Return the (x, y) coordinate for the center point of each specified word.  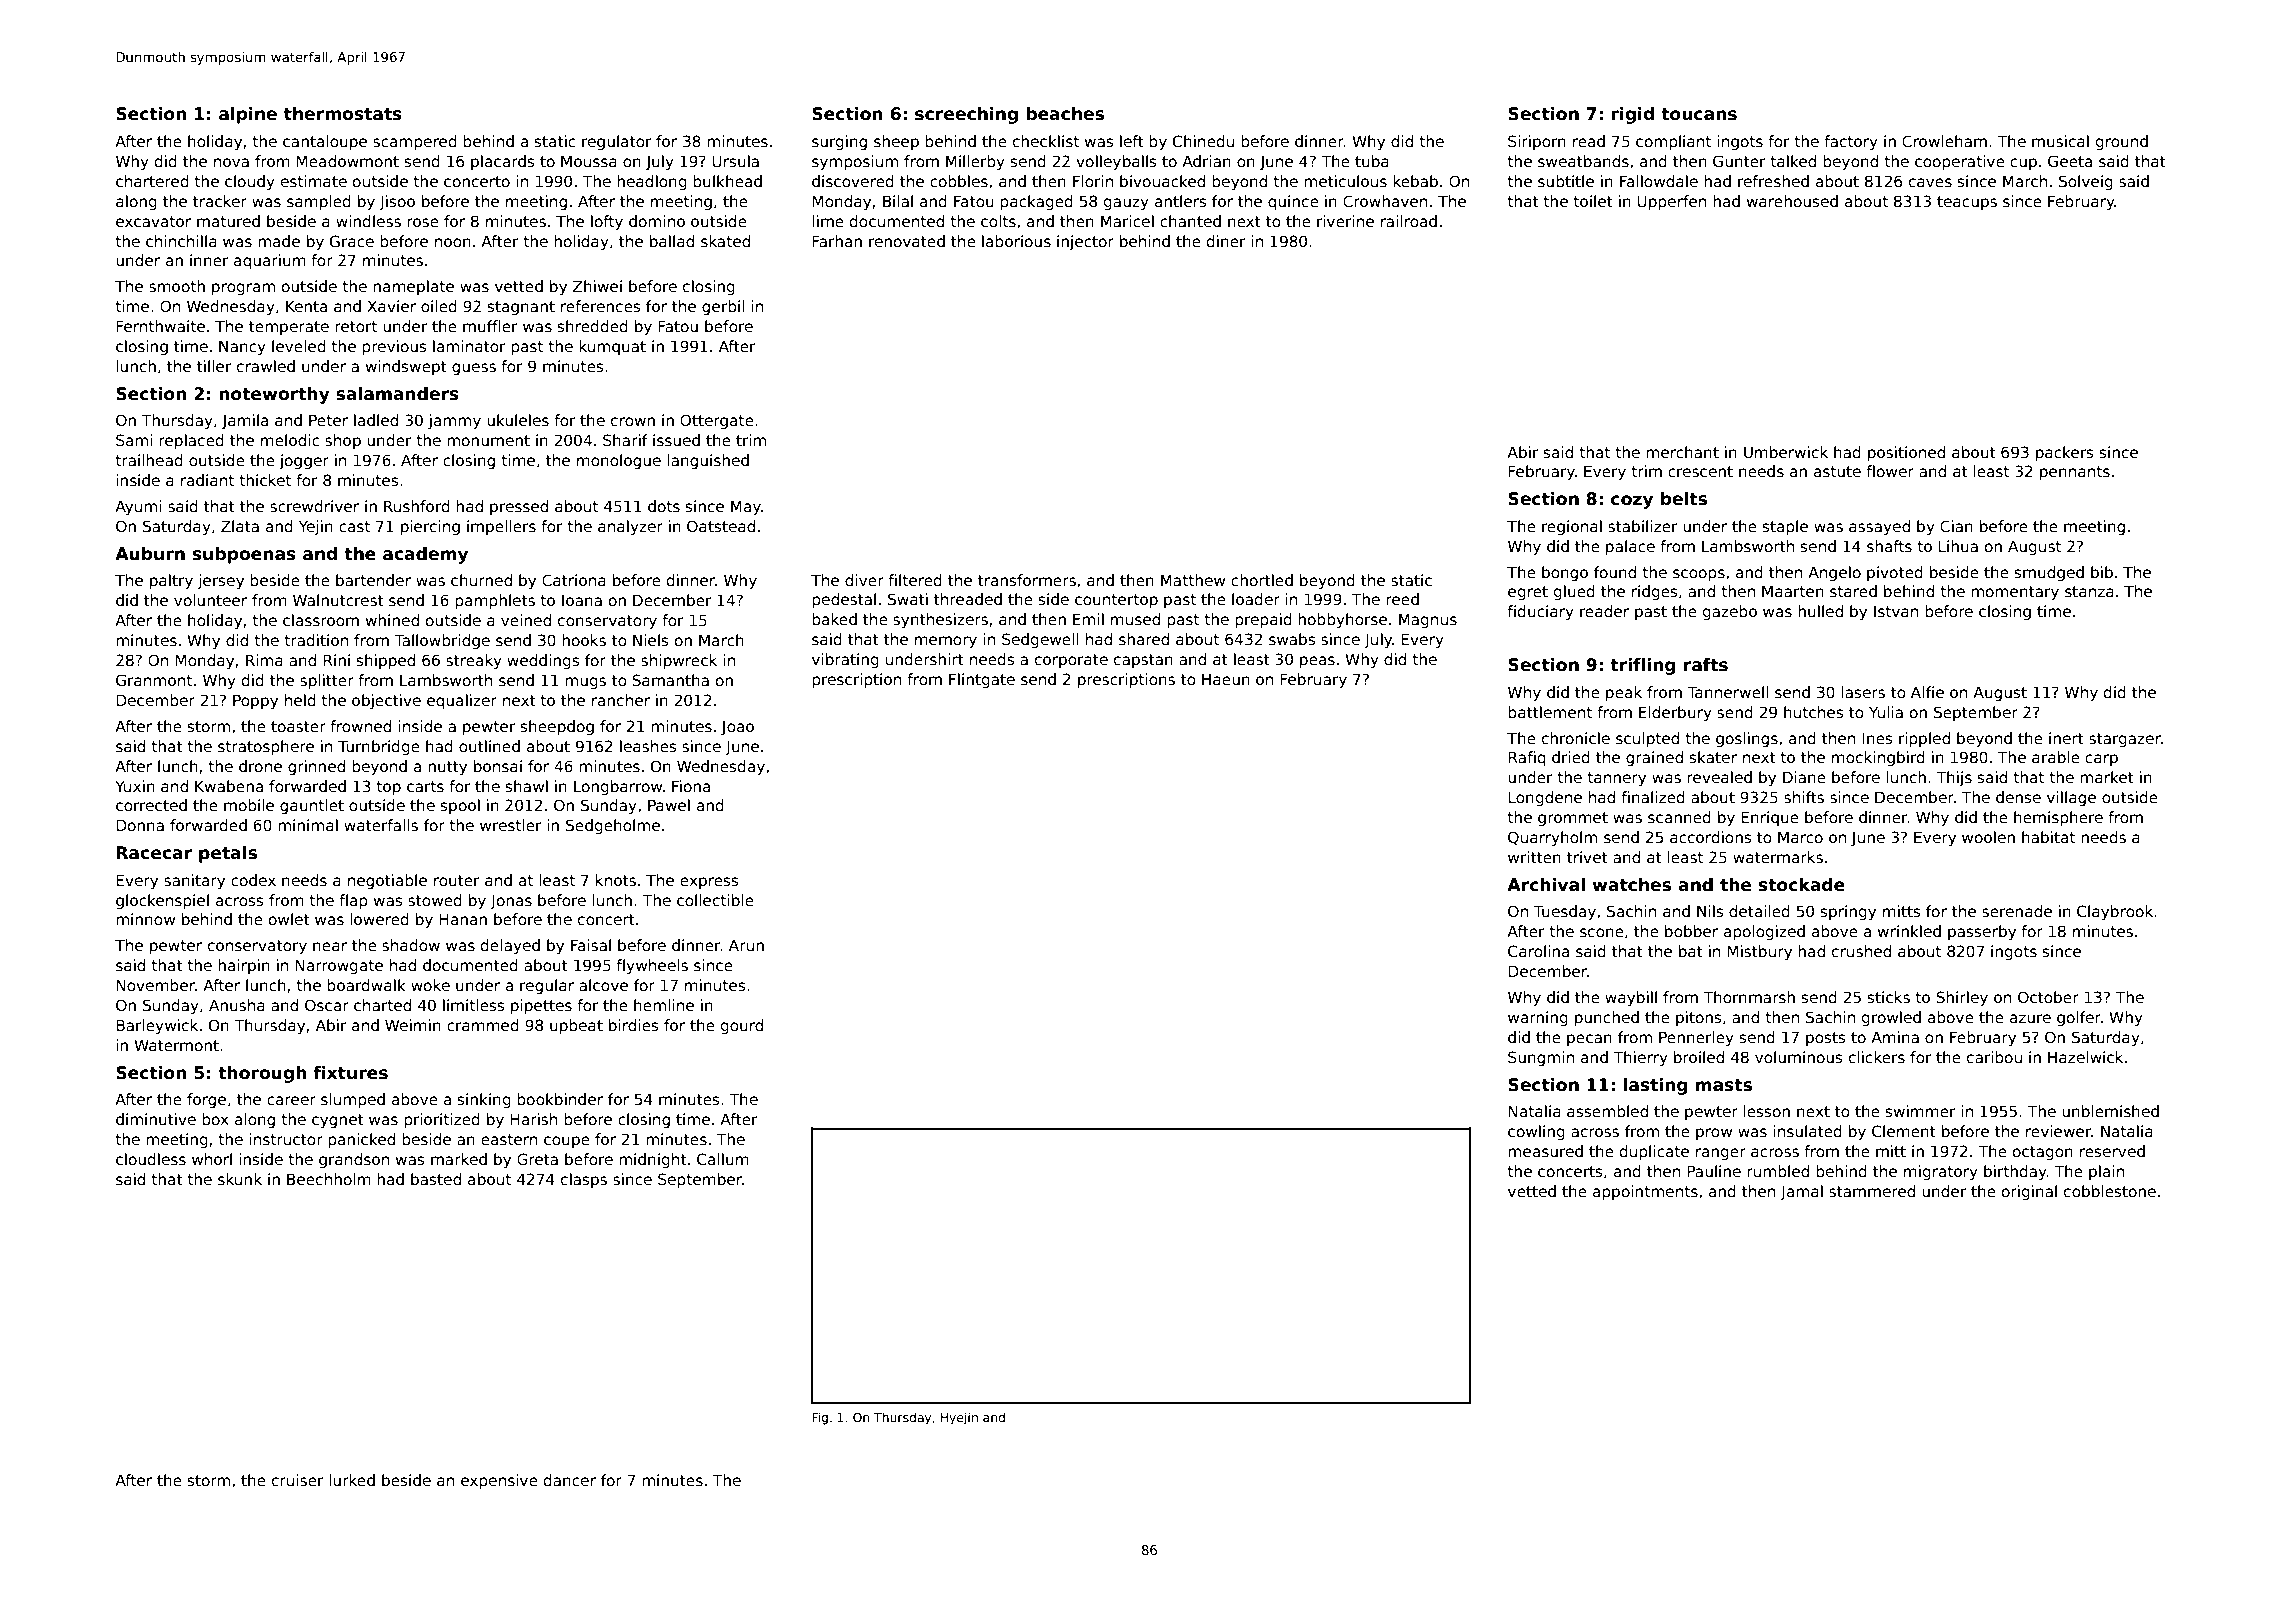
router (457, 880)
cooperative (1960, 162)
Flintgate (982, 680)
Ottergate (717, 421)
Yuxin (135, 786)
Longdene (1545, 798)
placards (503, 162)
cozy (1632, 502)
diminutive (156, 1119)
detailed (1759, 911)
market (2107, 777)
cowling (1536, 1132)
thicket (265, 480)
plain (2106, 1172)
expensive (499, 1481)
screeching (966, 115)
